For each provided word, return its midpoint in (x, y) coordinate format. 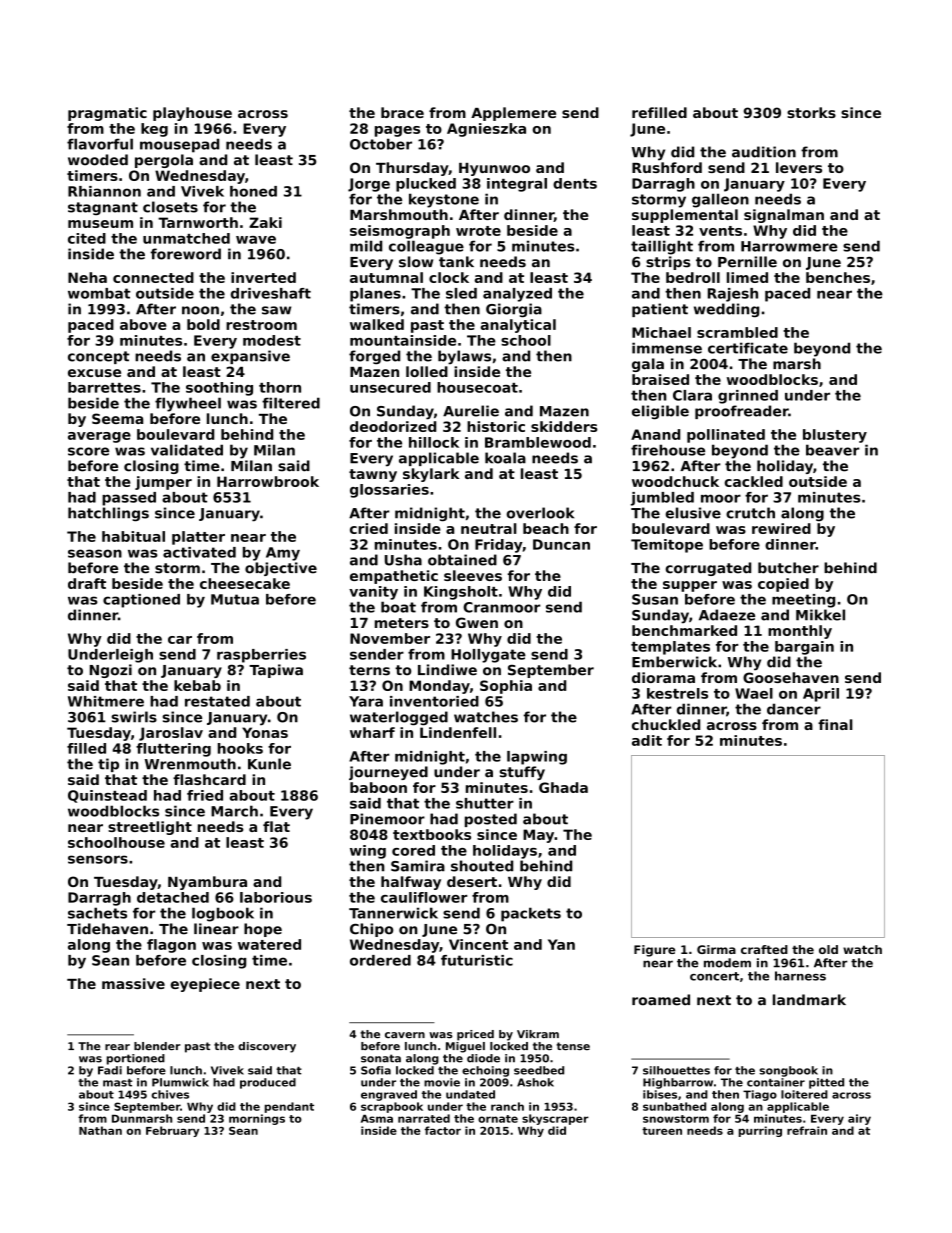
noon (200, 310)
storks (811, 112)
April (821, 695)
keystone (444, 200)
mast (117, 1083)
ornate (498, 1119)
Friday (498, 546)
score (88, 451)
